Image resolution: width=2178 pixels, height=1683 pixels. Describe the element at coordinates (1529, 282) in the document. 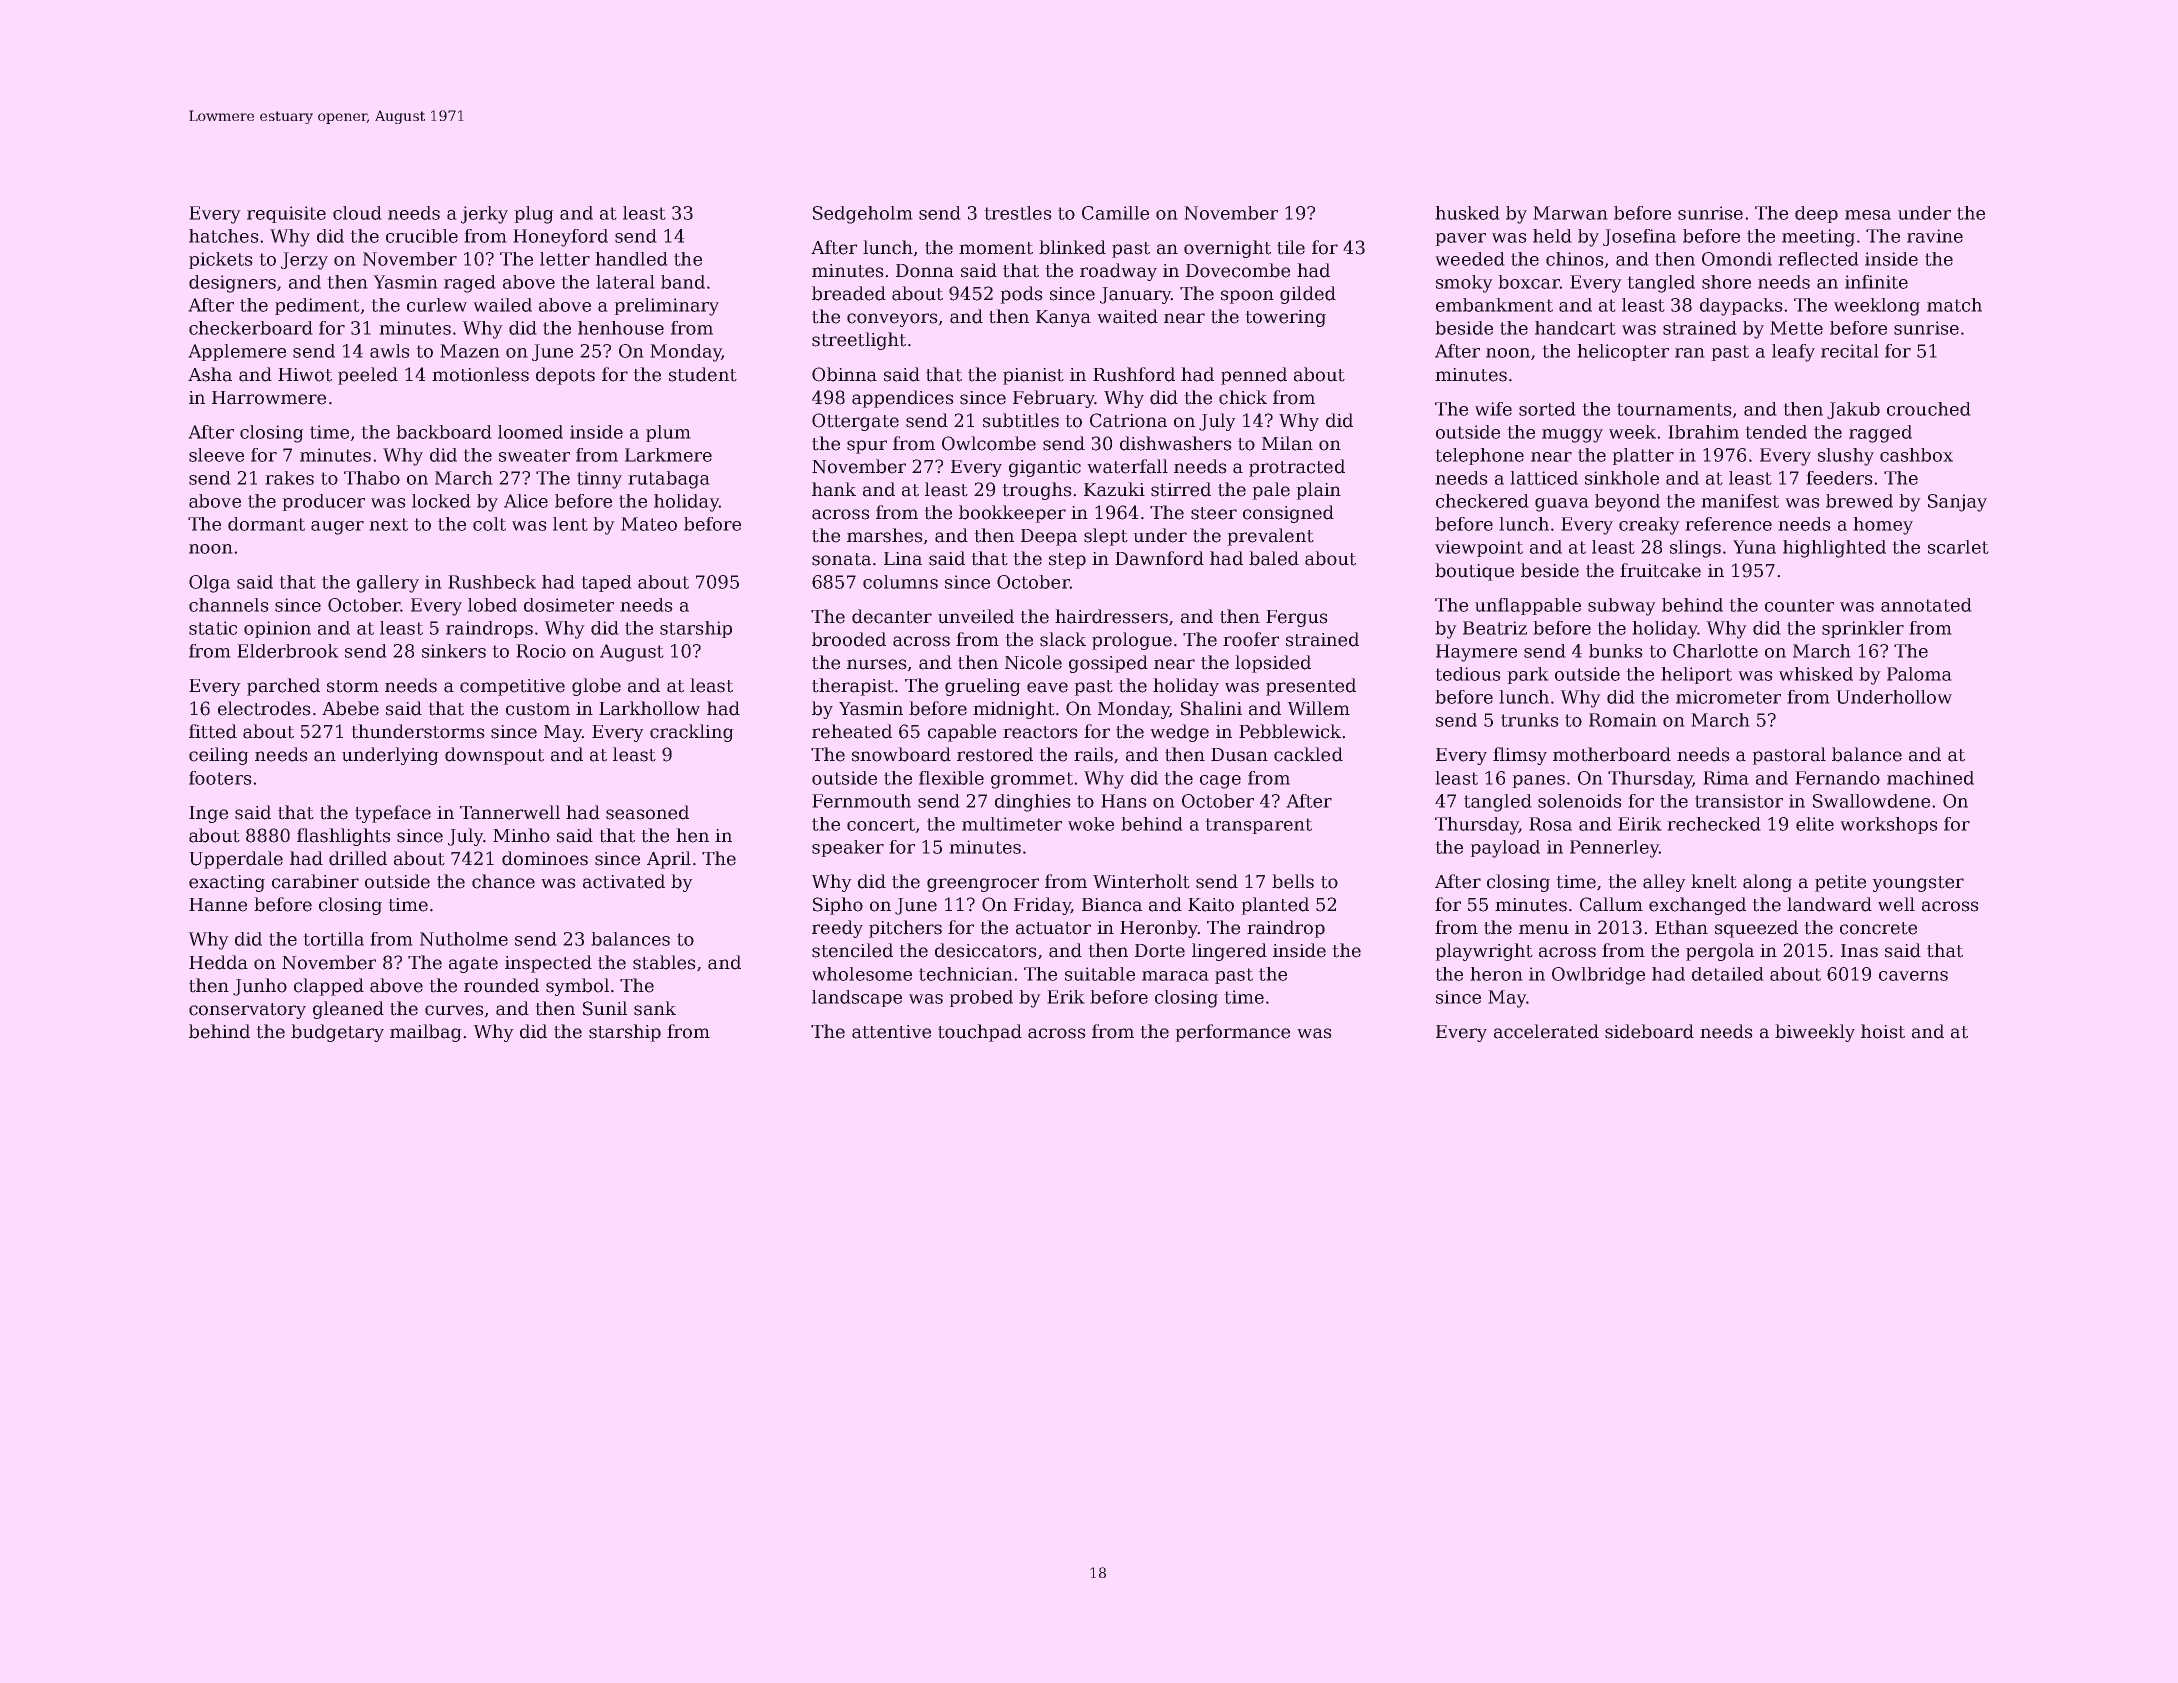

I see `boxcar` at that location.
